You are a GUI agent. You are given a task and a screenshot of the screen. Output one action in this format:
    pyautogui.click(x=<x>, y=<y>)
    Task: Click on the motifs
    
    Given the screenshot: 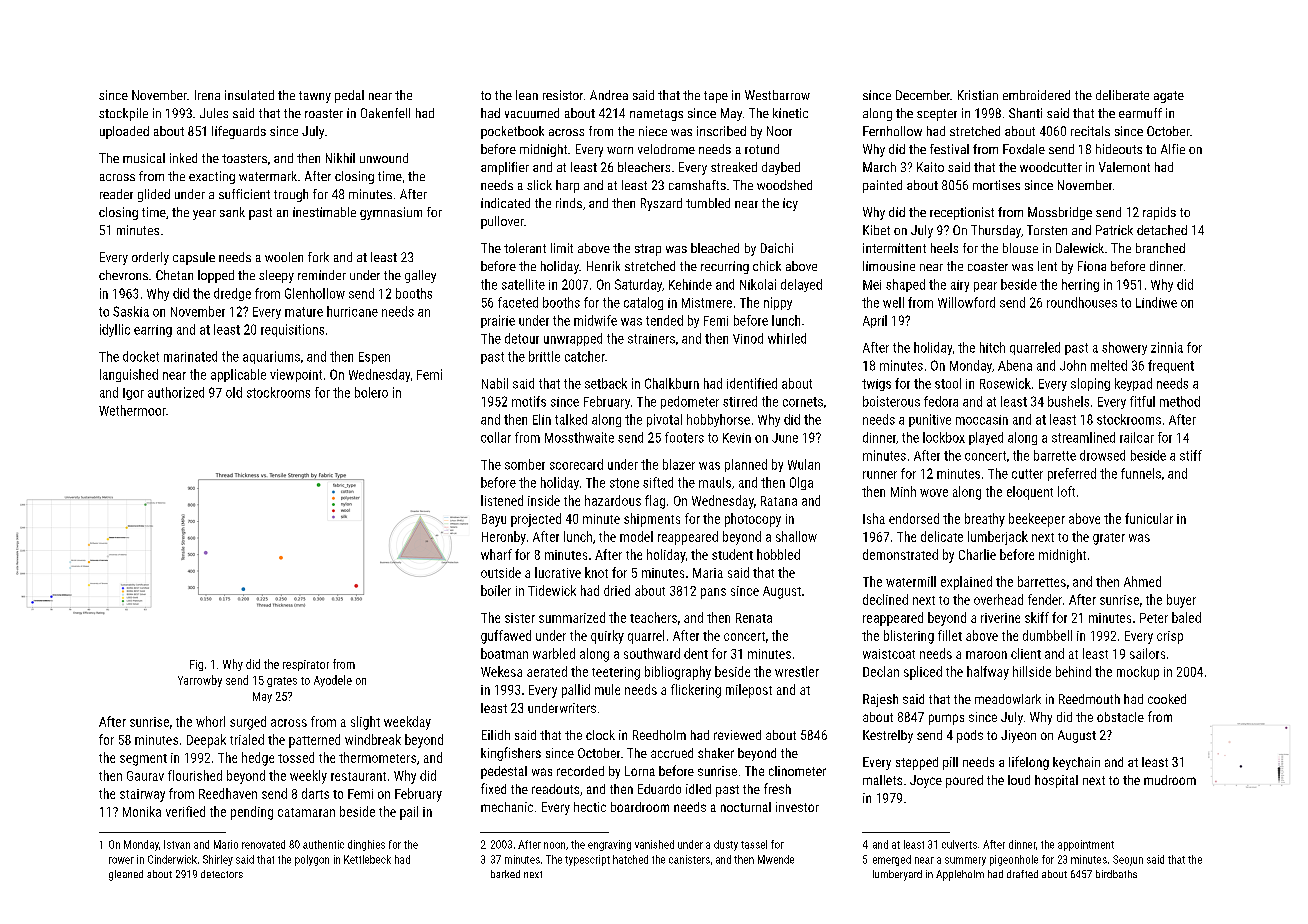 What is the action you would take?
    pyautogui.click(x=529, y=401)
